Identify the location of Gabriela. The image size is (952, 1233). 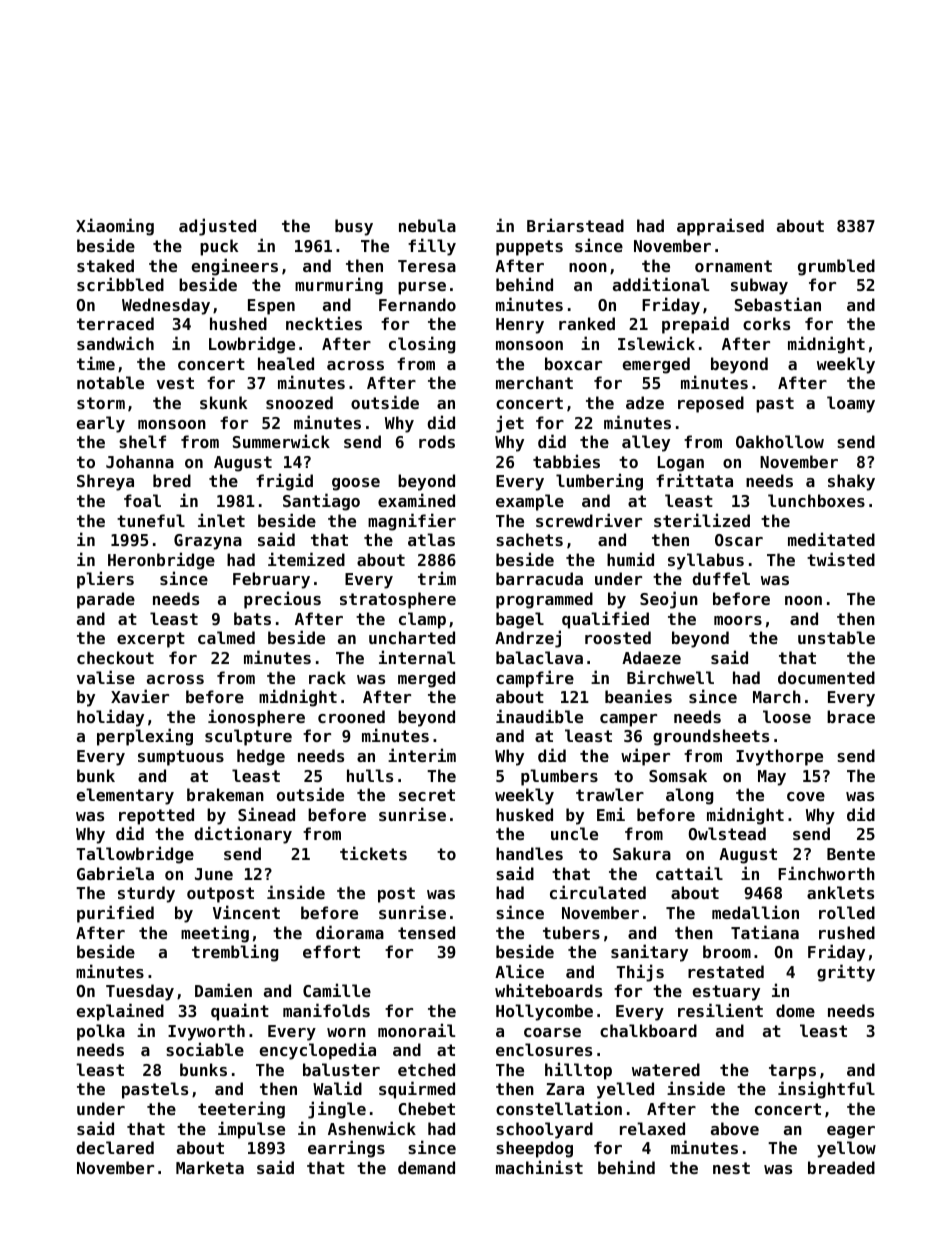
(115, 873).
